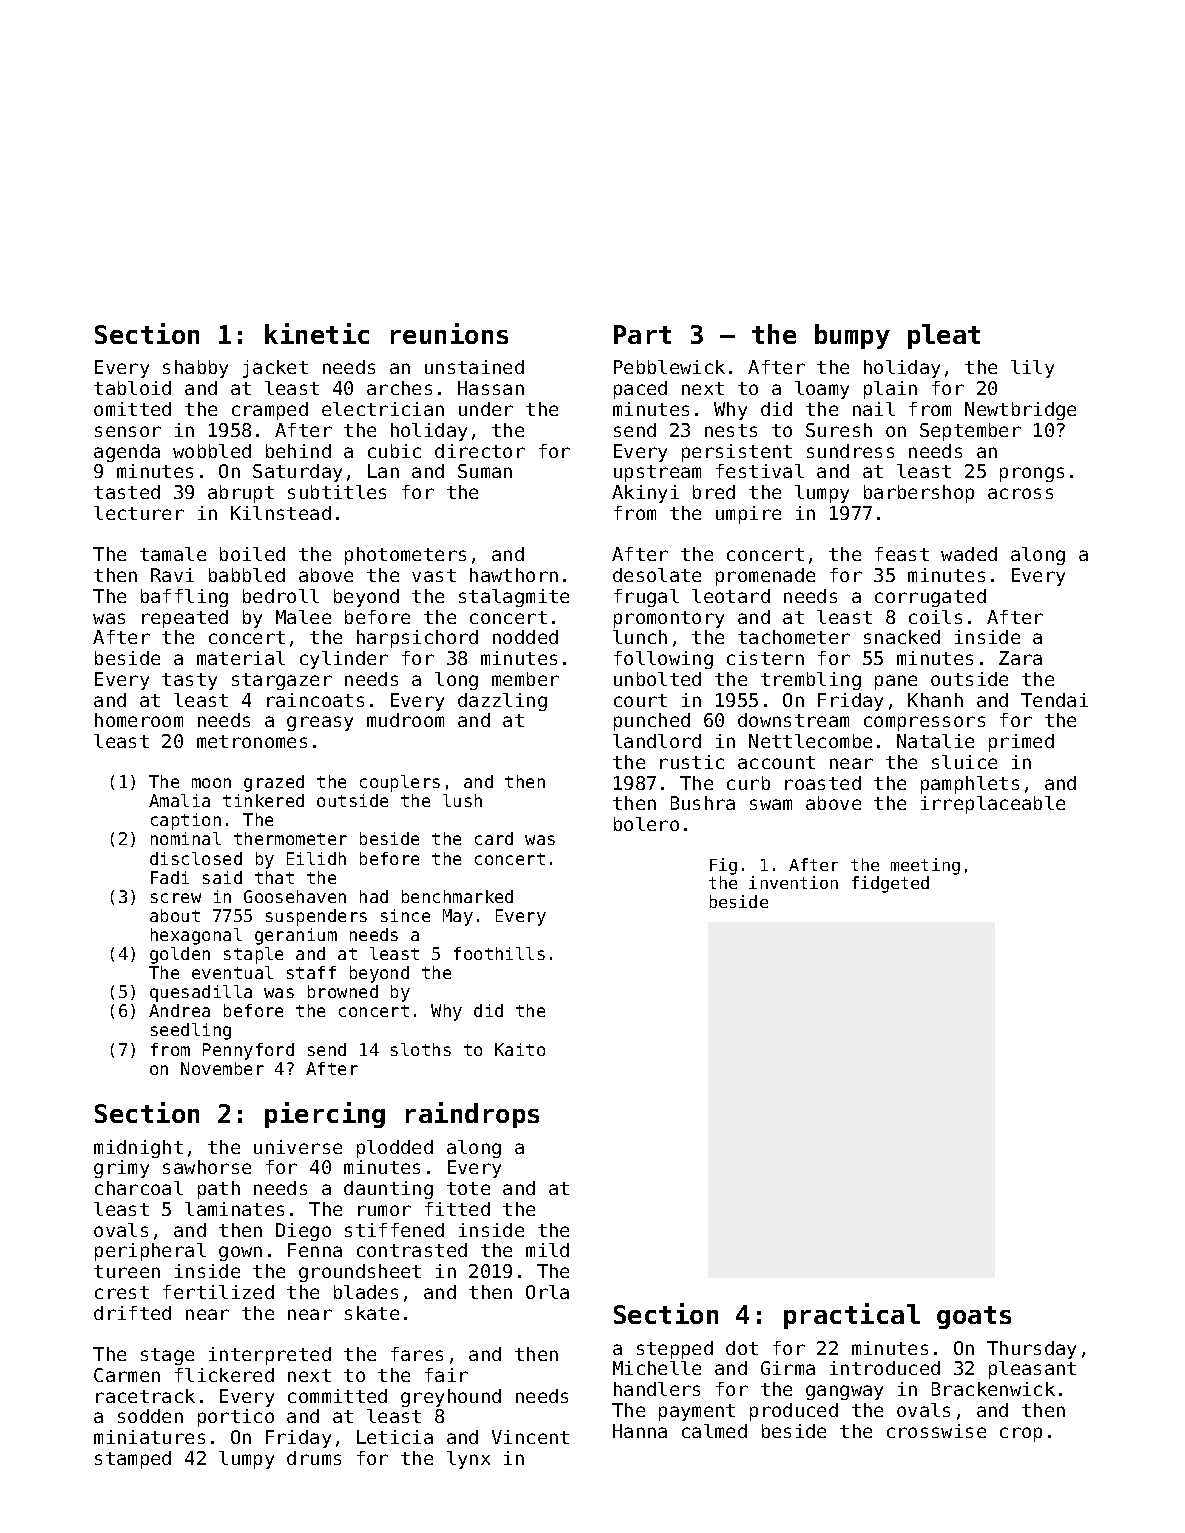 This page has height=1533, width=1185. Describe the element at coordinates (290, 838) in the page. I see `thermometer` at that location.
